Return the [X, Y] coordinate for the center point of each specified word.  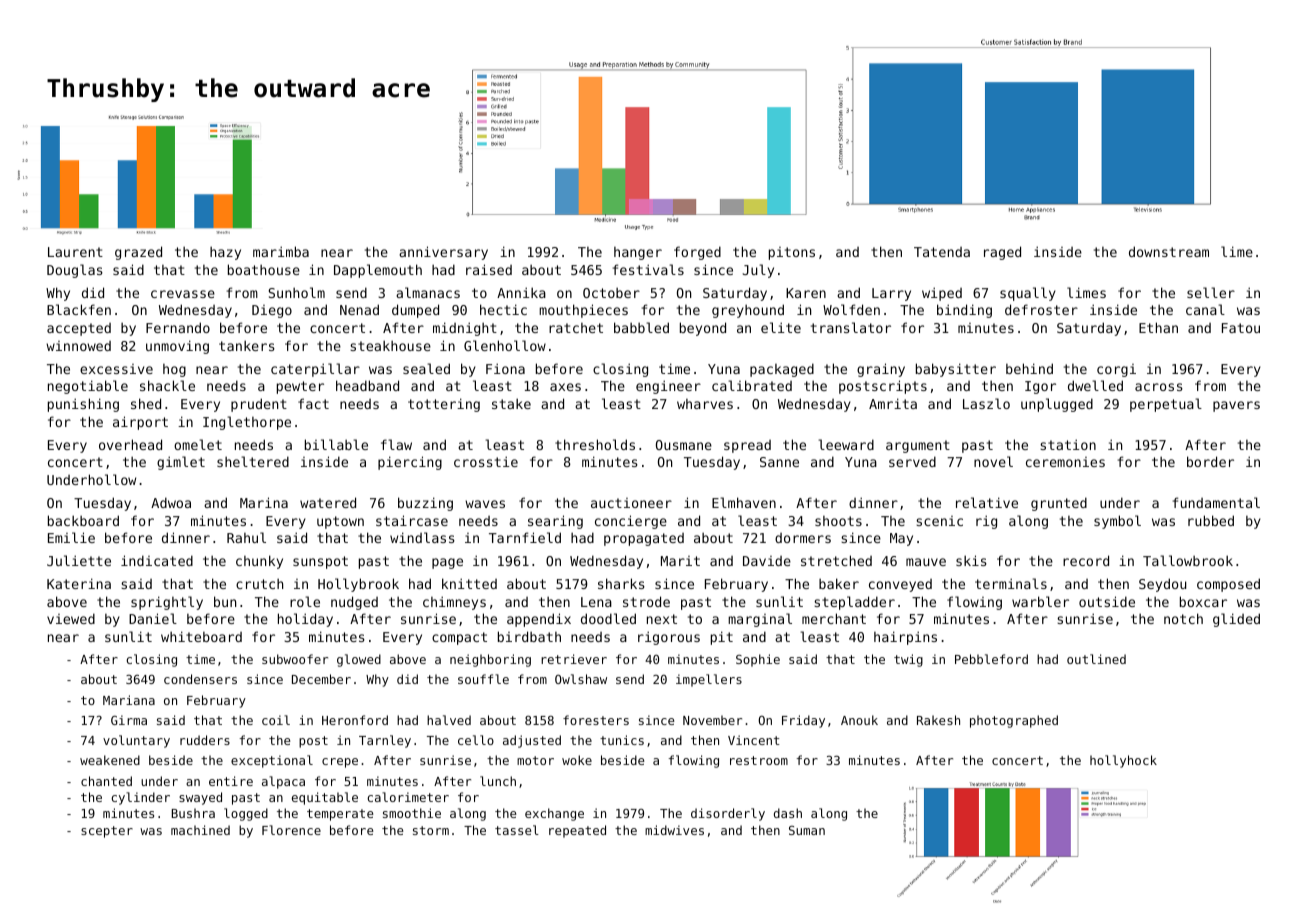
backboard [83, 520]
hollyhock [1123, 761]
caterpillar [315, 370]
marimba [281, 251]
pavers [1236, 406]
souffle [483, 679]
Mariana [129, 700]
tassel [517, 830]
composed [1228, 585]
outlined [1096, 659]
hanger [638, 253]
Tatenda [942, 252]
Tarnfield [525, 537]
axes [565, 387]
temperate [340, 815]
